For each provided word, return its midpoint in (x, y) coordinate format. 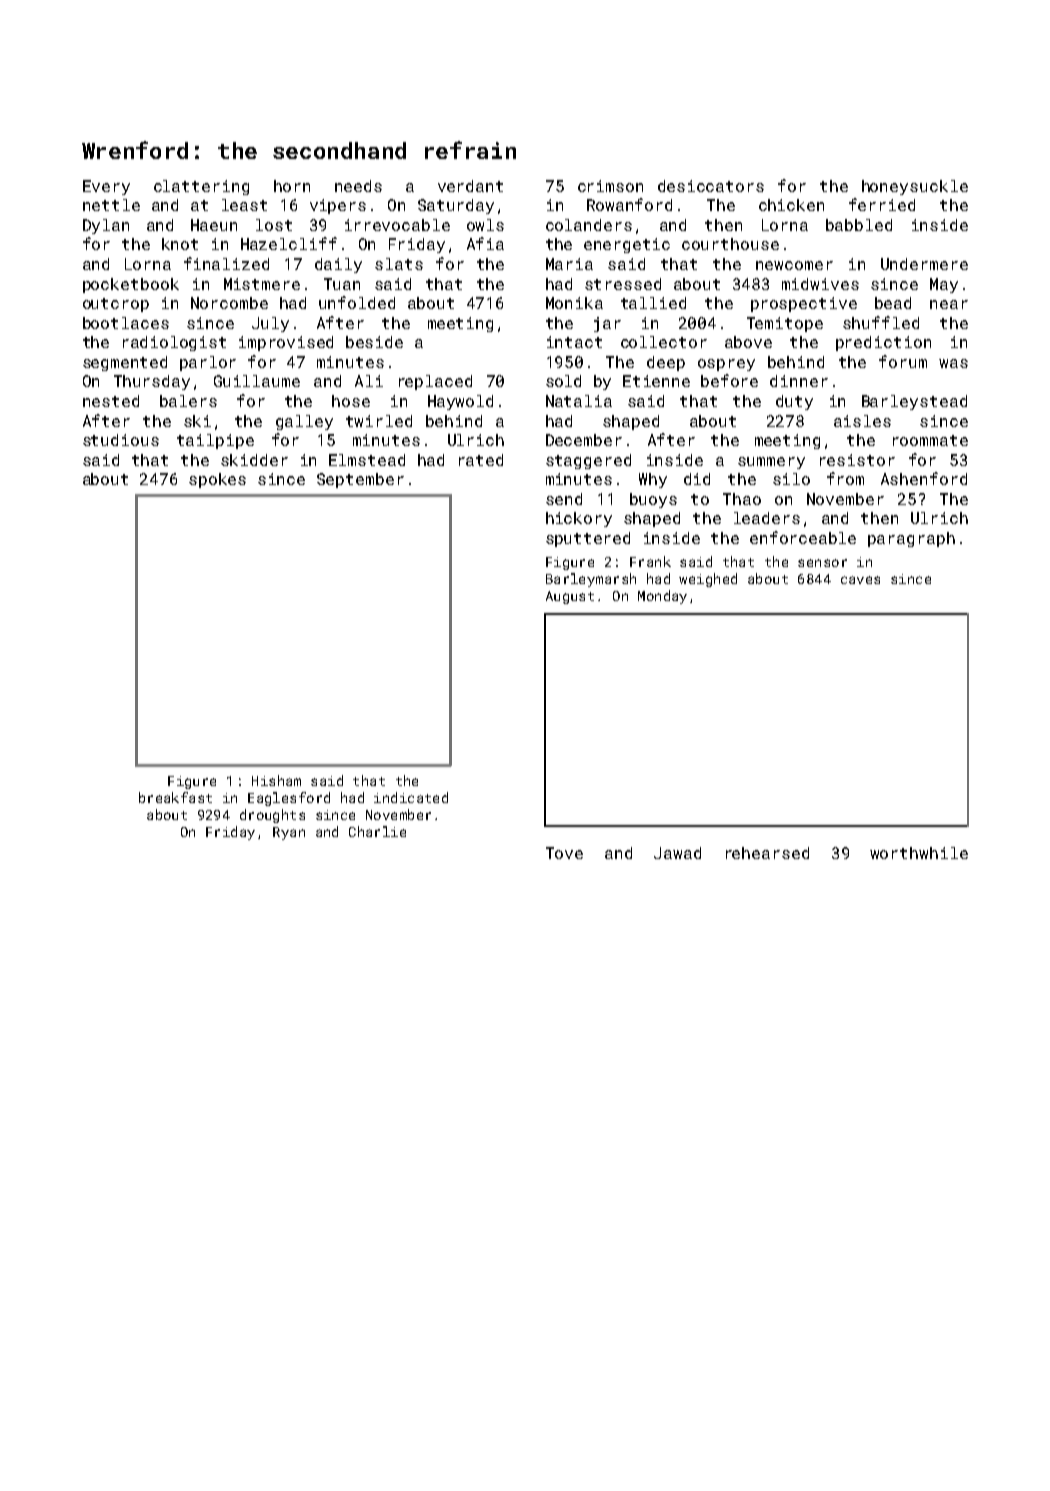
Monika (574, 303)
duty (794, 402)
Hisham (276, 780)
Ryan (289, 833)
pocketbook (131, 285)
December (584, 440)
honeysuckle (915, 187)
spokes (217, 480)
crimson (610, 186)
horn (292, 186)
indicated (411, 797)
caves (860, 580)
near (949, 304)
